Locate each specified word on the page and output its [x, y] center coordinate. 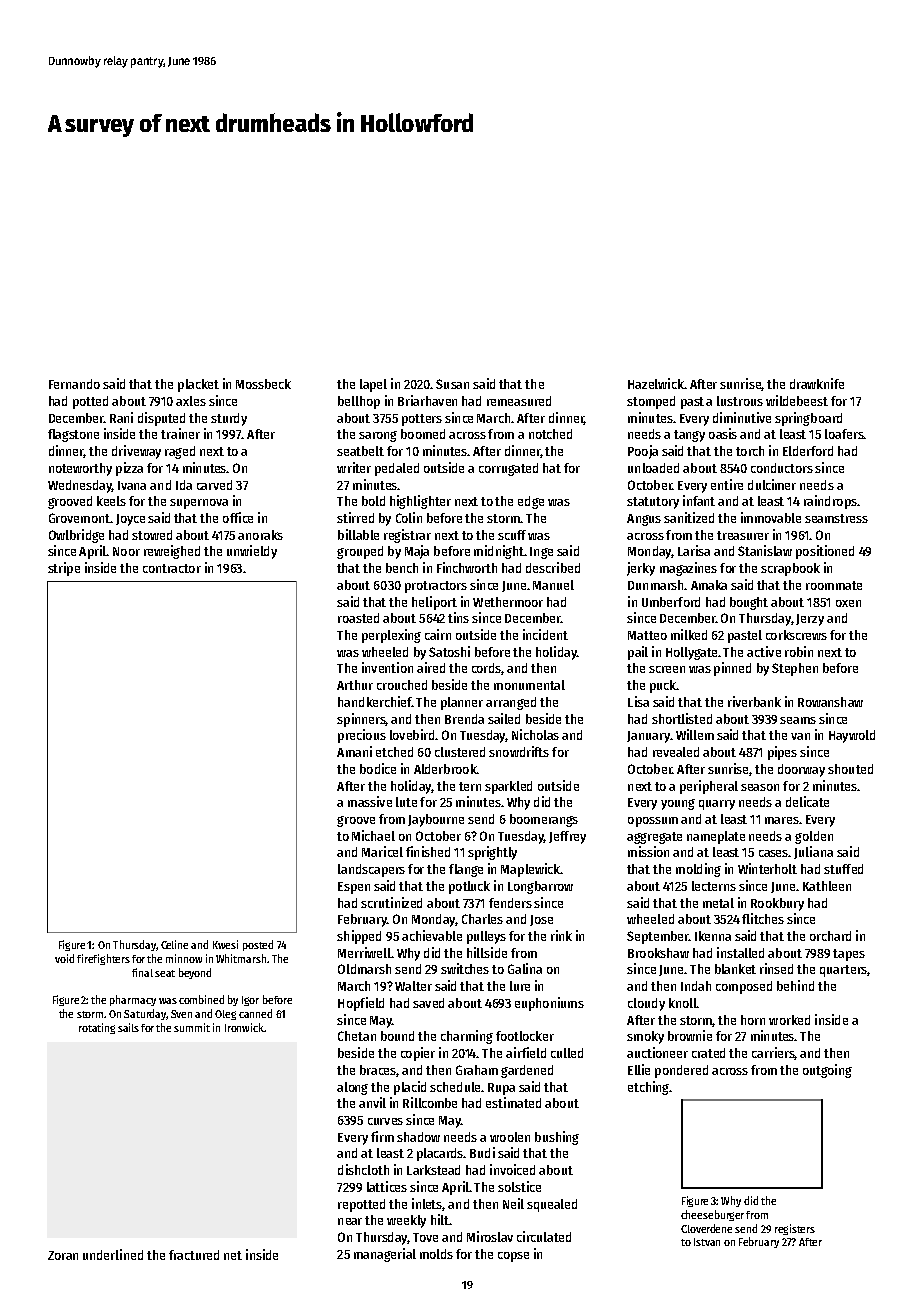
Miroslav [490, 1236]
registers [795, 1229]
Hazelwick [656, 383]
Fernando [74, 384]
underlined [113, 1254]
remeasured [519, 401]
